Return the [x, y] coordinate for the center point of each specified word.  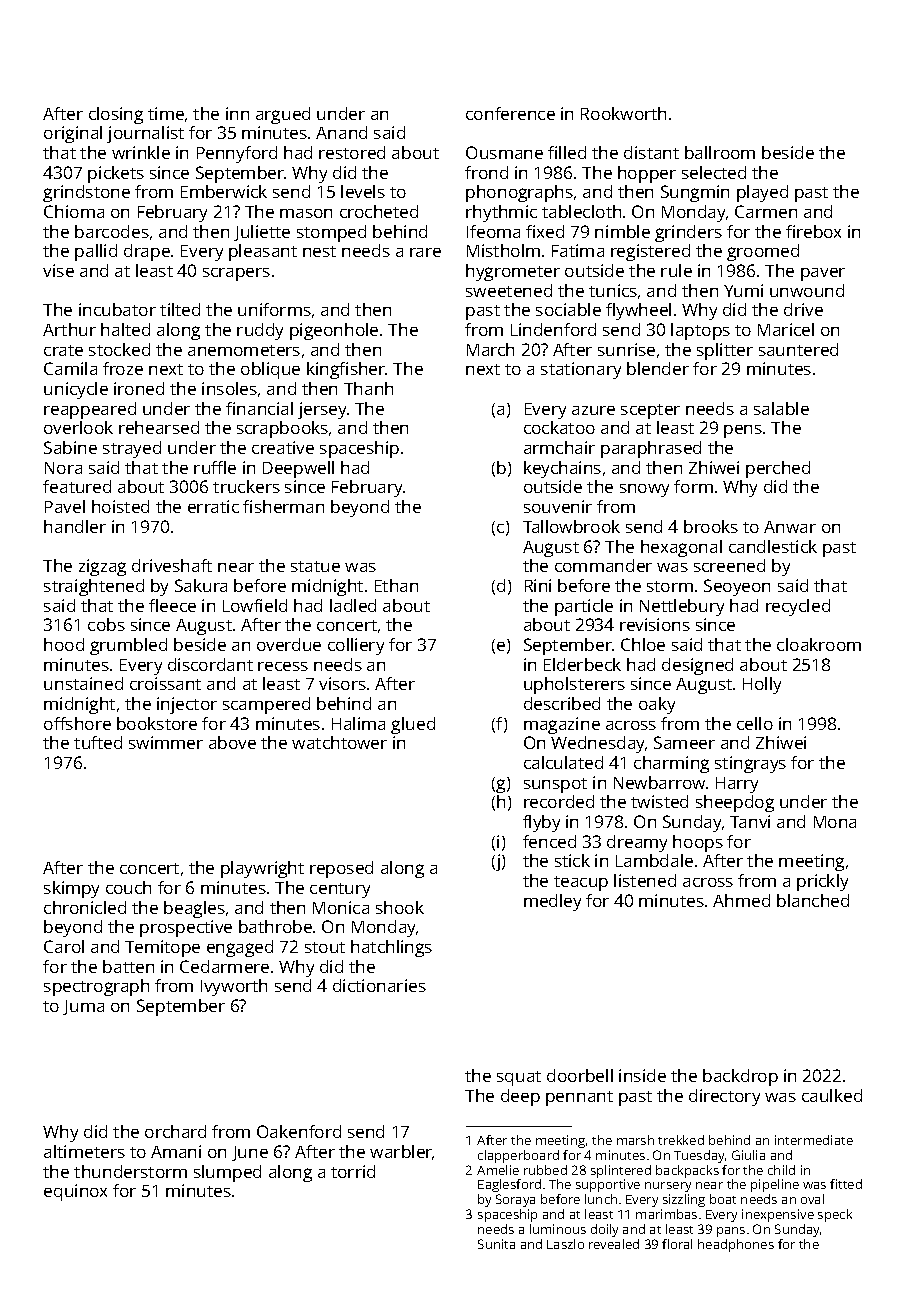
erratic [213, 506]
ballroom [720, 152]
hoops [698, 843]
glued [413, 725]
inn [237, 113]
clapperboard [518, 1156]
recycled [798, 607]
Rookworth [623, 113]
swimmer [166, 742]
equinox [75, 1192]
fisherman [283, 506]
